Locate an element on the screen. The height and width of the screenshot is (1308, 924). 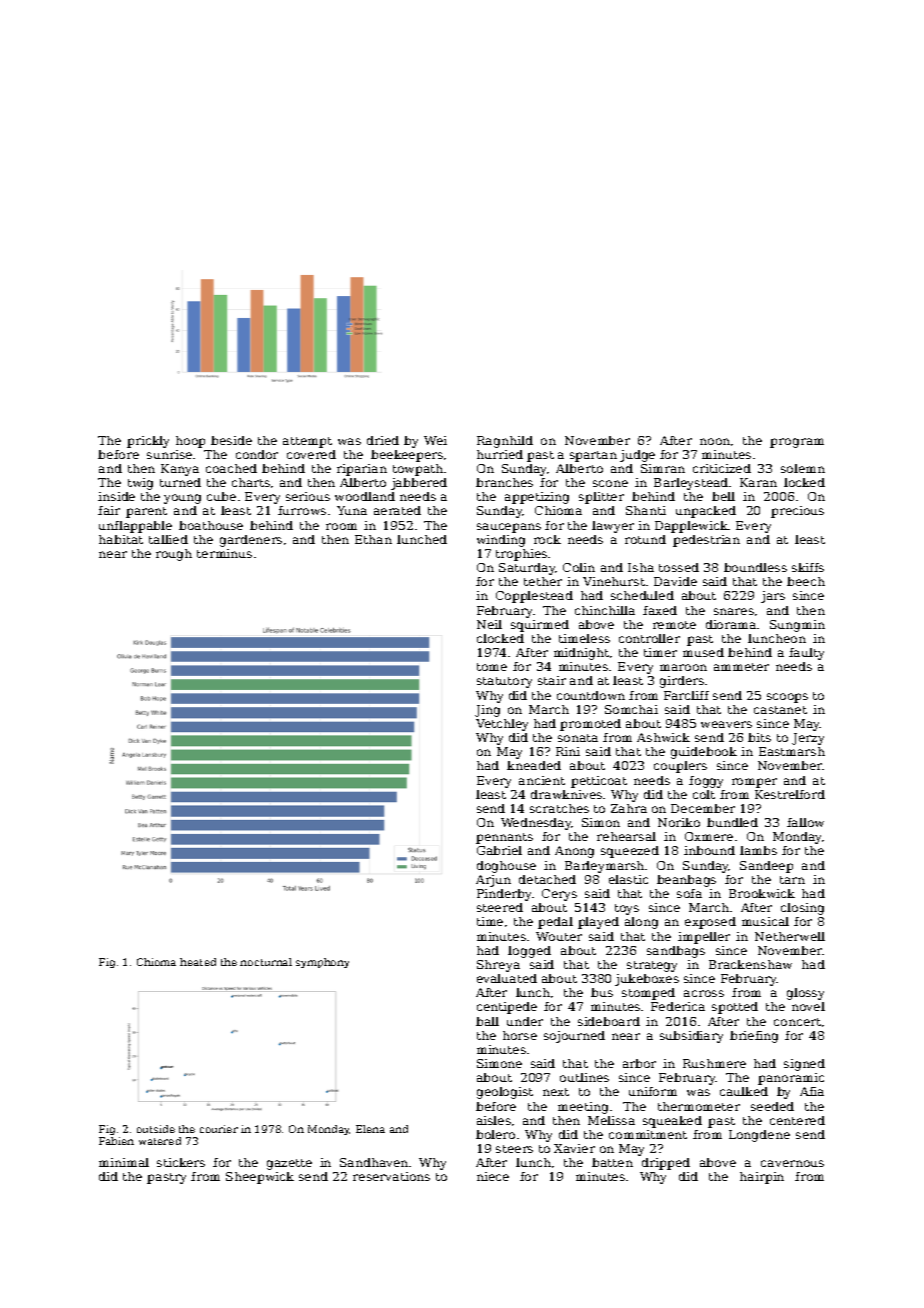
Kestrelford is located at coordinates (790, 794).
